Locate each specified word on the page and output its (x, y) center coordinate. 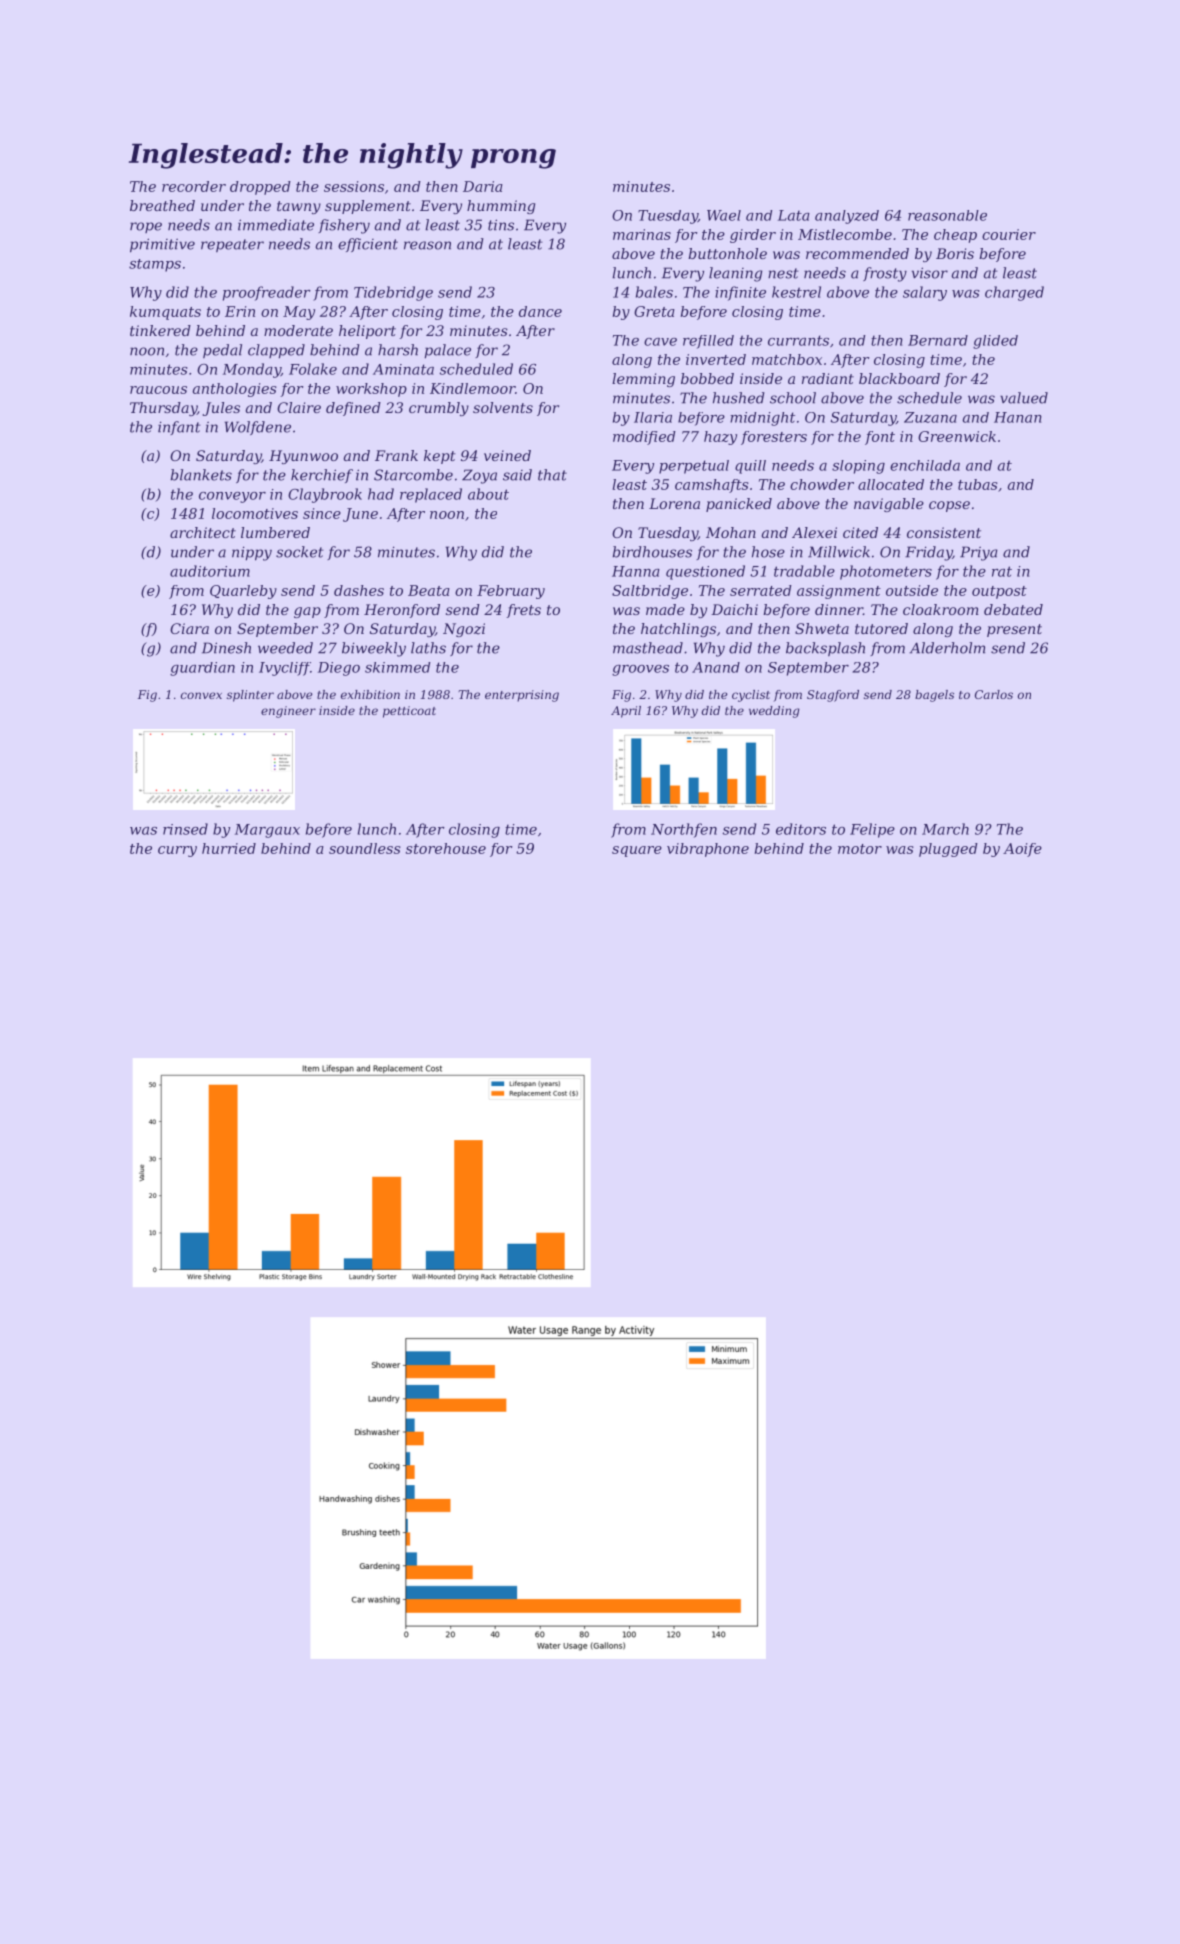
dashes (359, 590)
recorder (194, 186)
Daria (483, 186)
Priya (979, 553)
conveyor (232, 497)
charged (1014, 293)
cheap (955, 236)
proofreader (267, 293)
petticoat (409, 712)
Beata (429, 590)
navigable (889, 505)
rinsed (185, 829)
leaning (735, 274)
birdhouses (652, 552)
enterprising (522, 696)
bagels (934, 696)
